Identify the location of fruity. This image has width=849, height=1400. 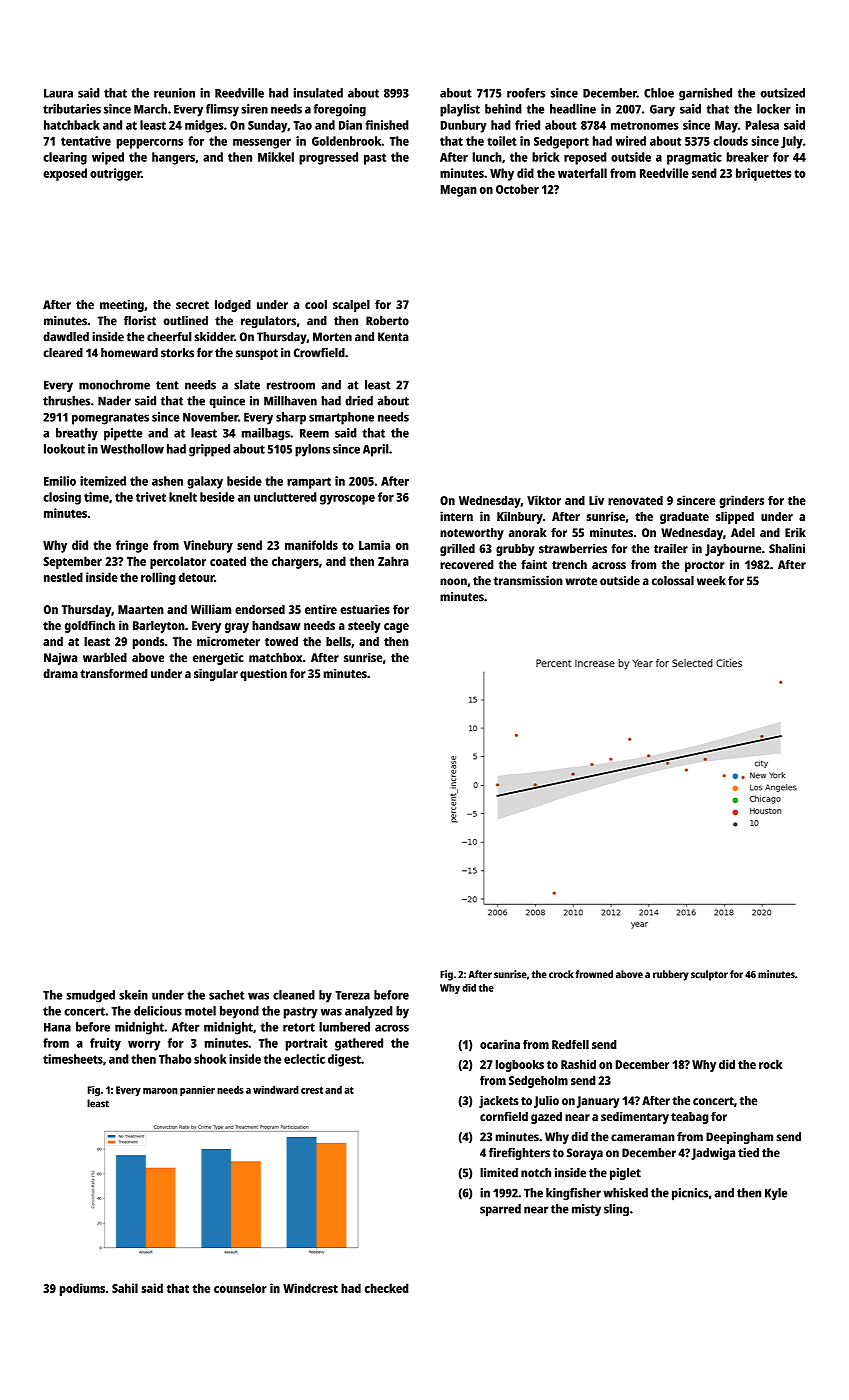
(105, 1044).
